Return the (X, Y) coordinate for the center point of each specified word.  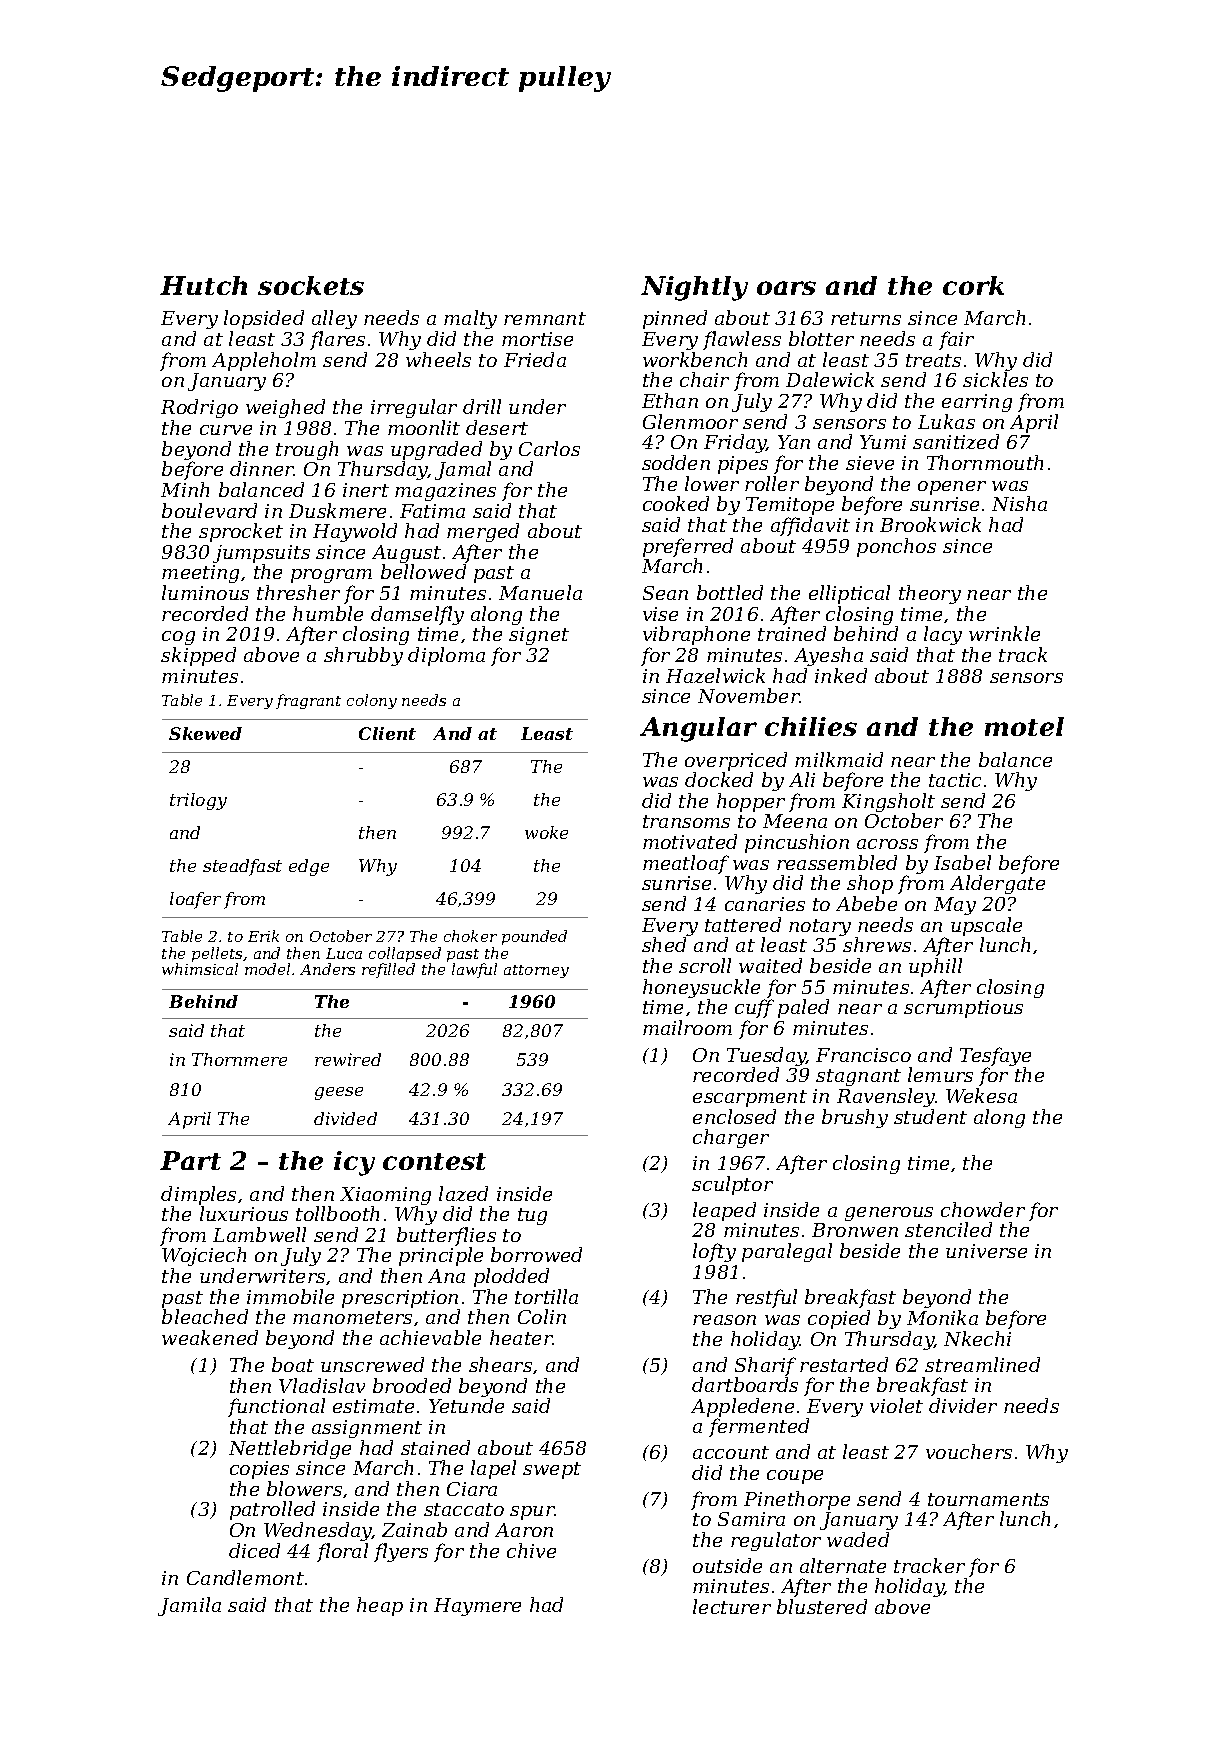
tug (532, 1216)
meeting (200, 574)
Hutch (203, 285)
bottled (730, 592)
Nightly (694, 288)
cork (973, 285)
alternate (843, 1565)
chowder (983, 1209)
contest (434, 1161)
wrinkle (1004, 633)
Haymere (477, 1607)
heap (380, 1606)
